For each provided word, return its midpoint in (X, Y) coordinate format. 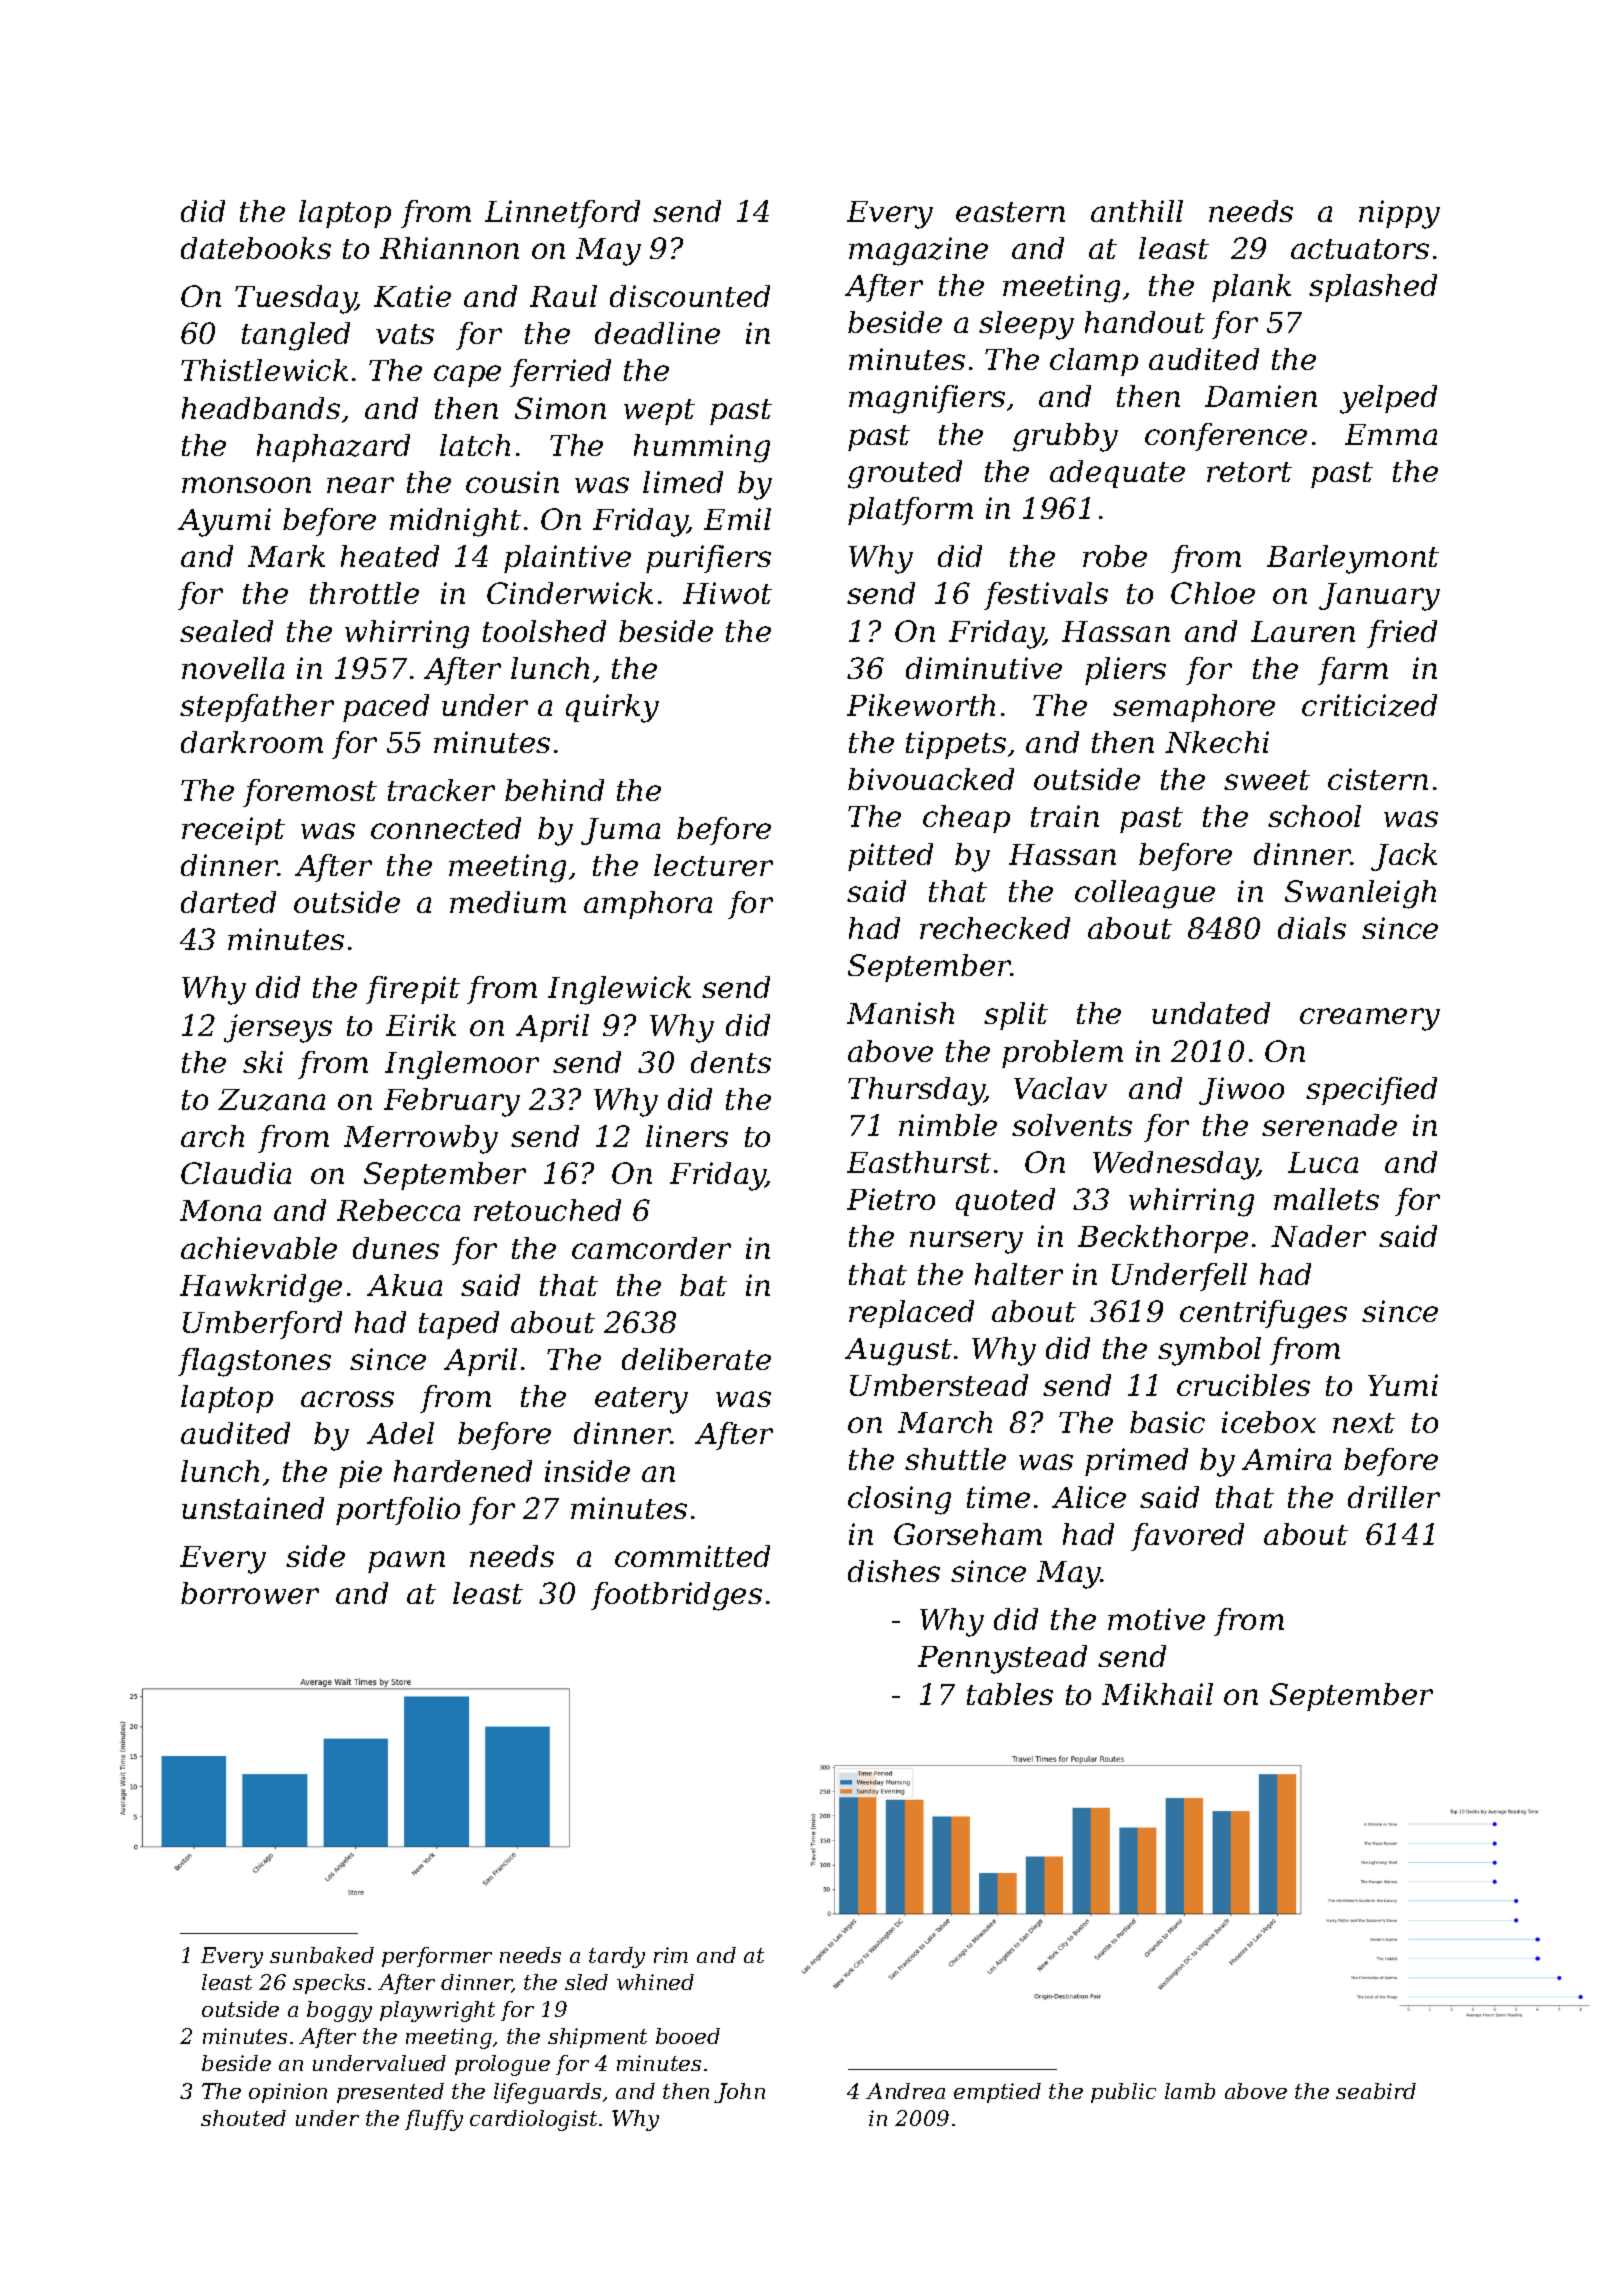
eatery (641, 1400)
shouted (243, 2118)
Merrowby (421, 1139)
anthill (1137, 211)
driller (1394, 1497)
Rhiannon (449, 248)
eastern (1010, 212)
